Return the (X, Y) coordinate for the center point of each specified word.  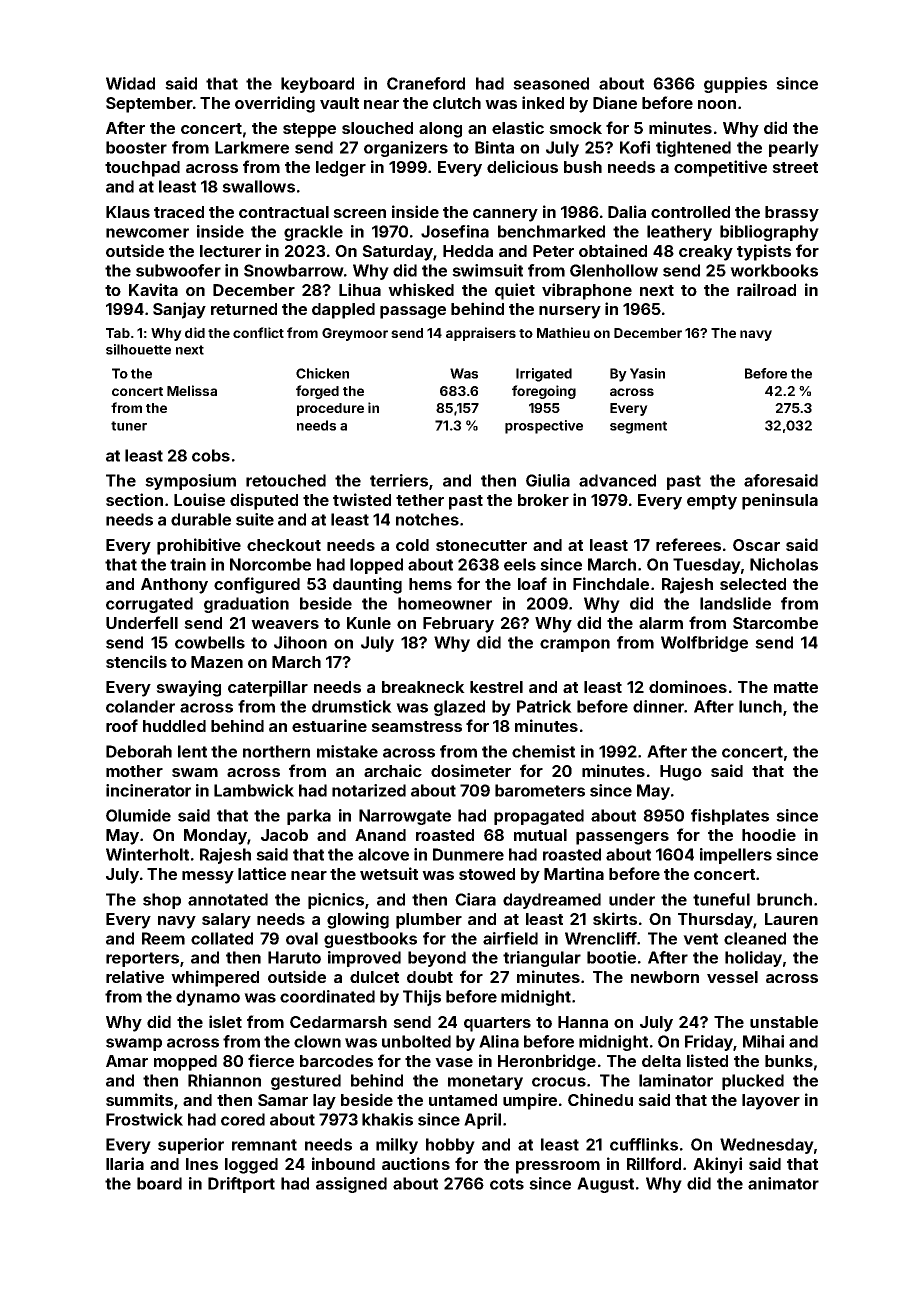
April (482, 1121)
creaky (706, 253)
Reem (163, 938)
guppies (735, 85)
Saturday (397, 253)
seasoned (551, 83)
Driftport (241, 1185)
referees (688, 544)
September (149, 105)
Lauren (791, 919)
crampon (575, 645)
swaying (188, 688)
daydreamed (552, 901)
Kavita (153, 289)
